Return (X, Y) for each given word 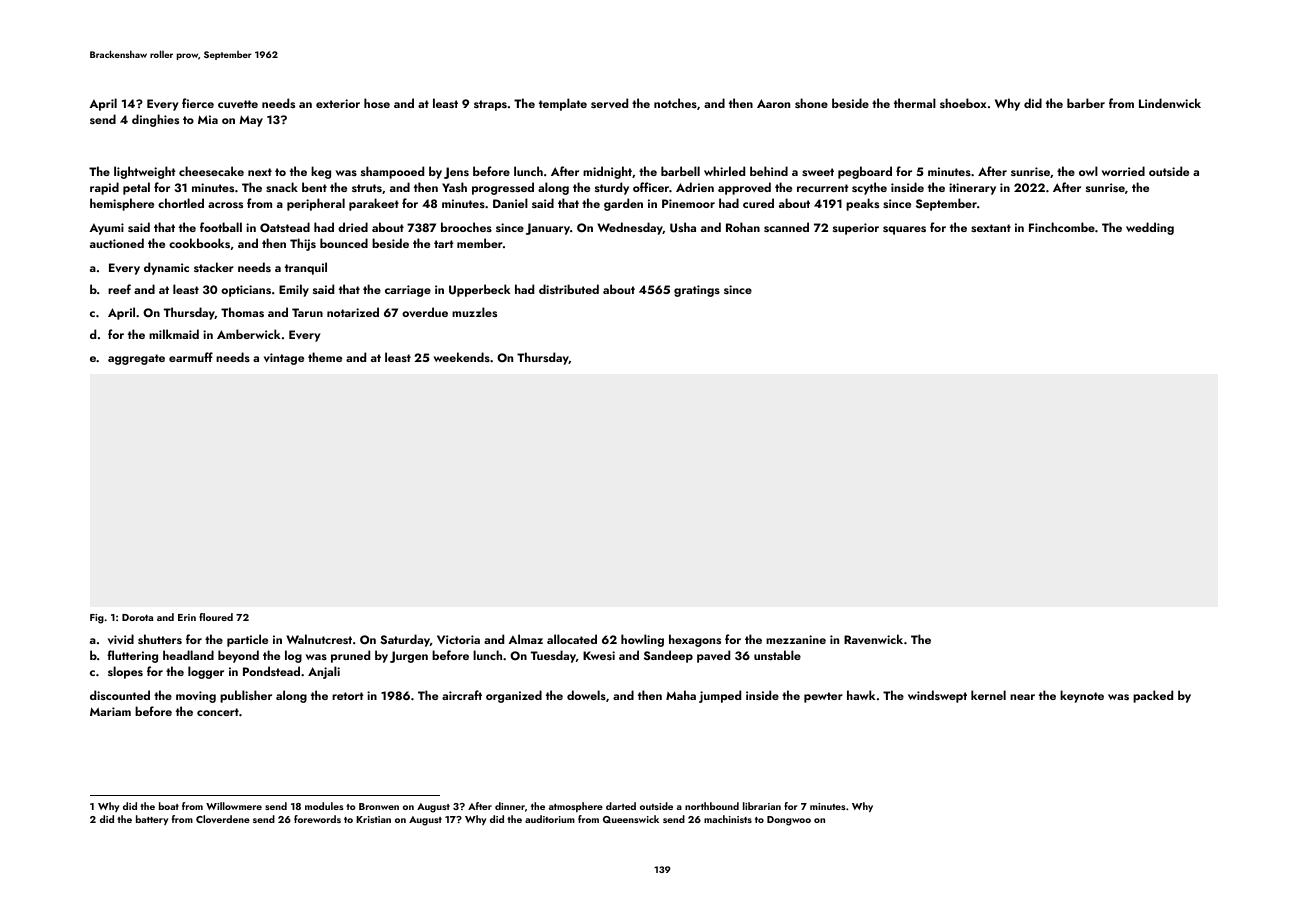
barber (1086, 103)
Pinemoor (688, 203)
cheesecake (211, 171)
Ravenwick (873, 639)
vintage (284, 359)
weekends (462, 357)
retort (348, 696)
